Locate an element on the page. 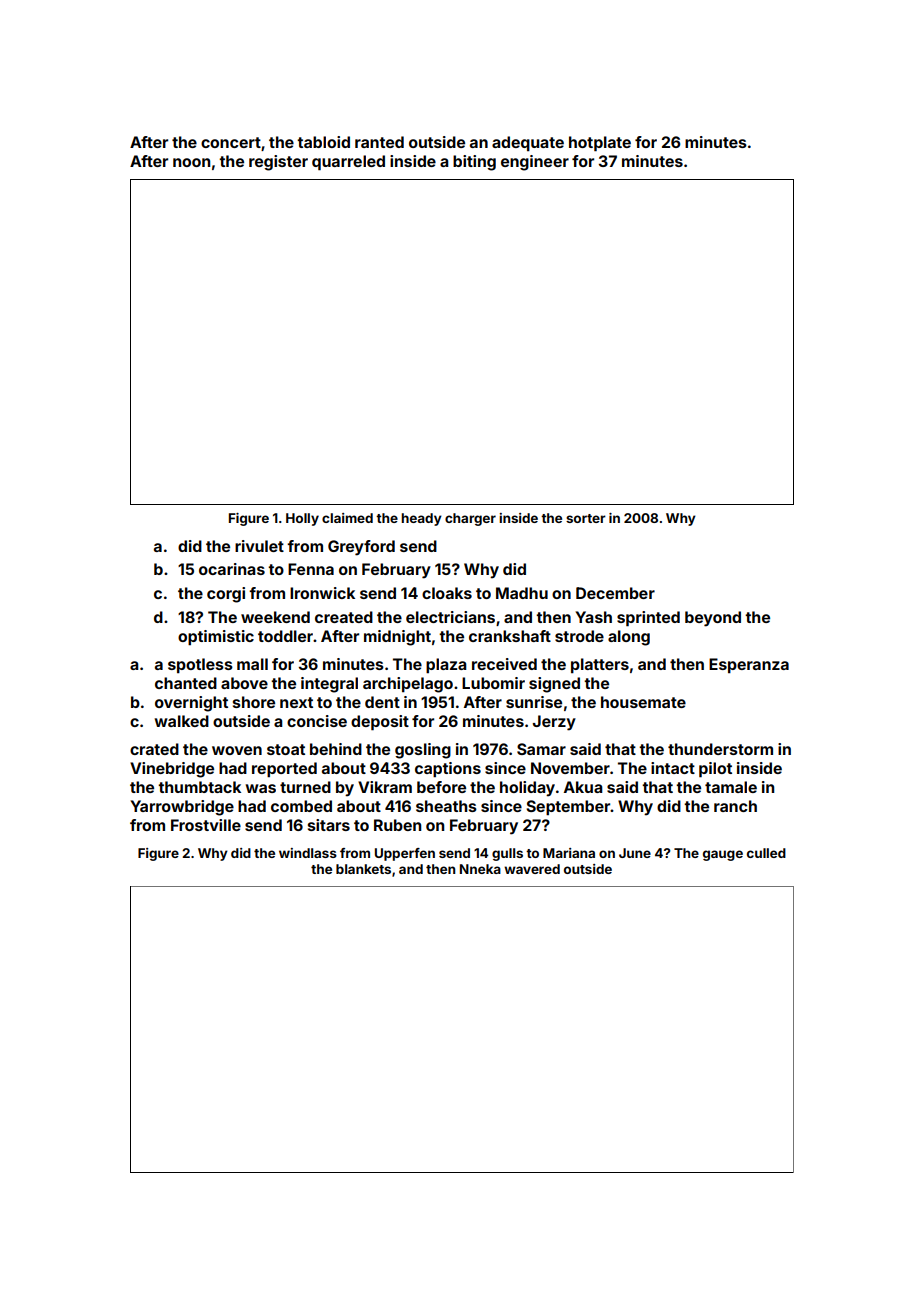  windlass is located at coordinates (308, 853).
